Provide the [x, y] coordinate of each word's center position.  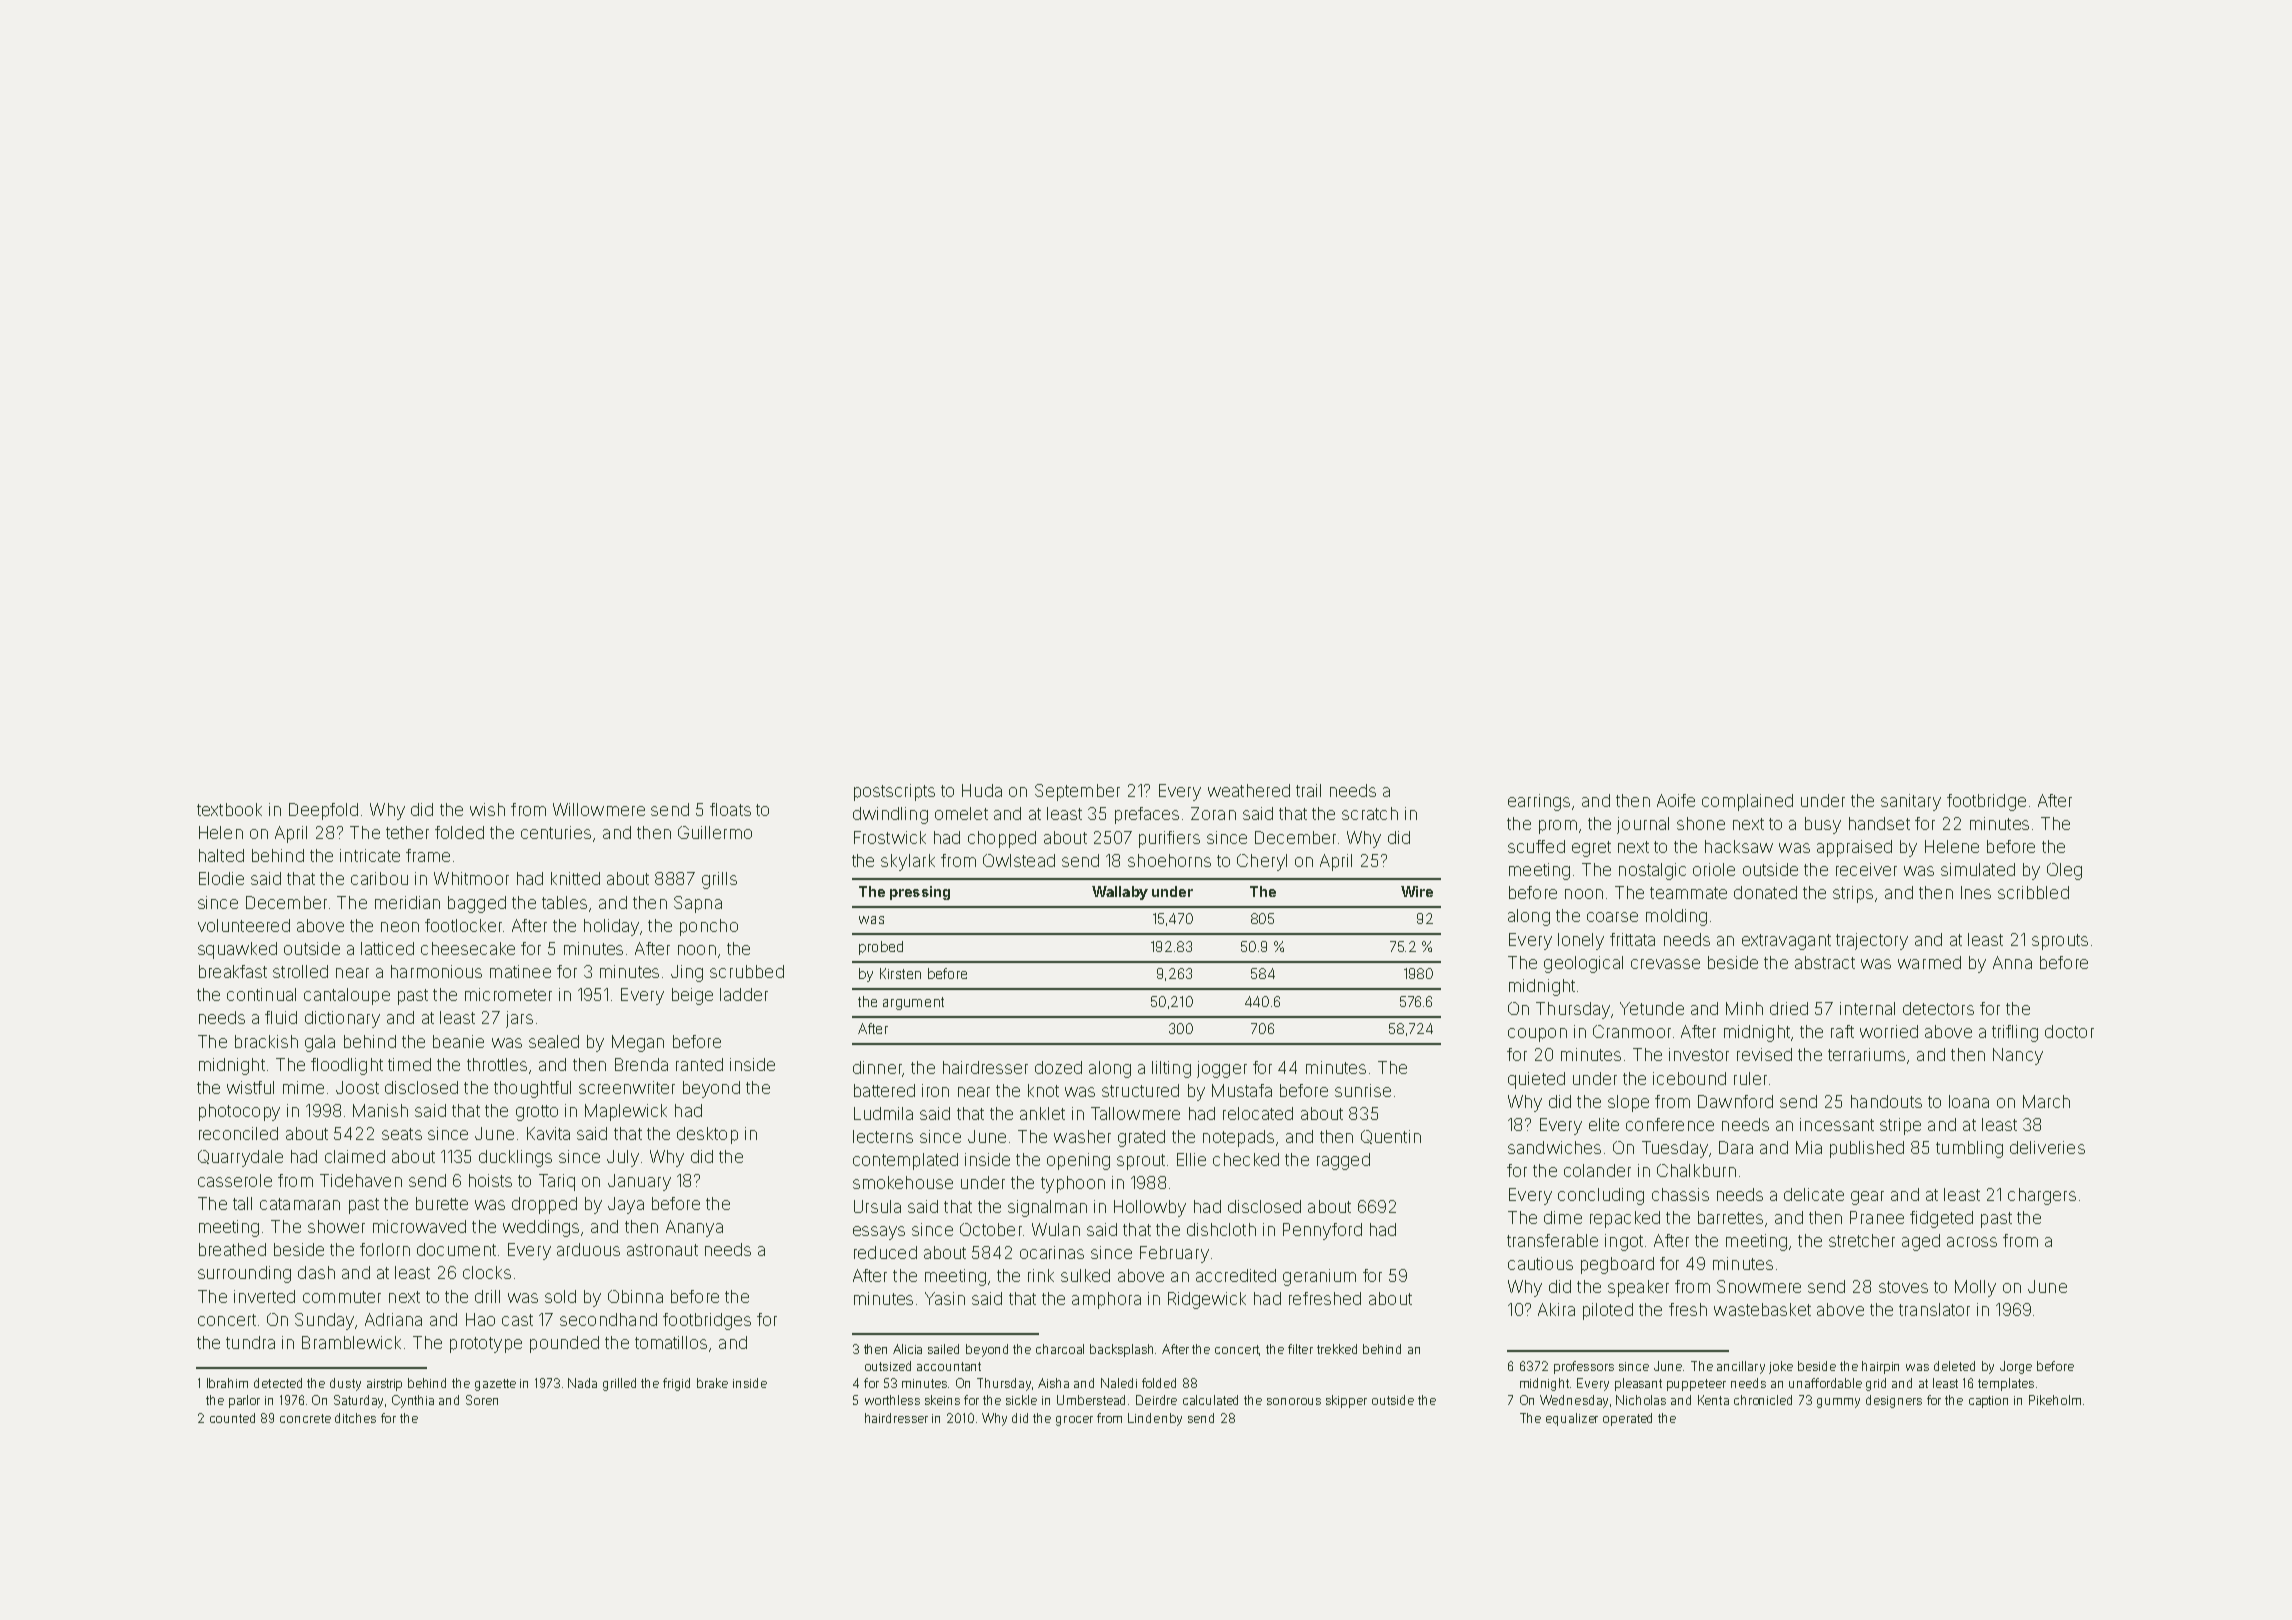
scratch [1370, 813]
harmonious [436, 971]
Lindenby [1155, 1419]
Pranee [1877, 1217]
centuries [556, 832]
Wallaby [1120, 893]
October [991, 1229]
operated [1627, 1419]
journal [1643, 825]
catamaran [300, 1204]
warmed [1929, 962]
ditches [355, 1418]
